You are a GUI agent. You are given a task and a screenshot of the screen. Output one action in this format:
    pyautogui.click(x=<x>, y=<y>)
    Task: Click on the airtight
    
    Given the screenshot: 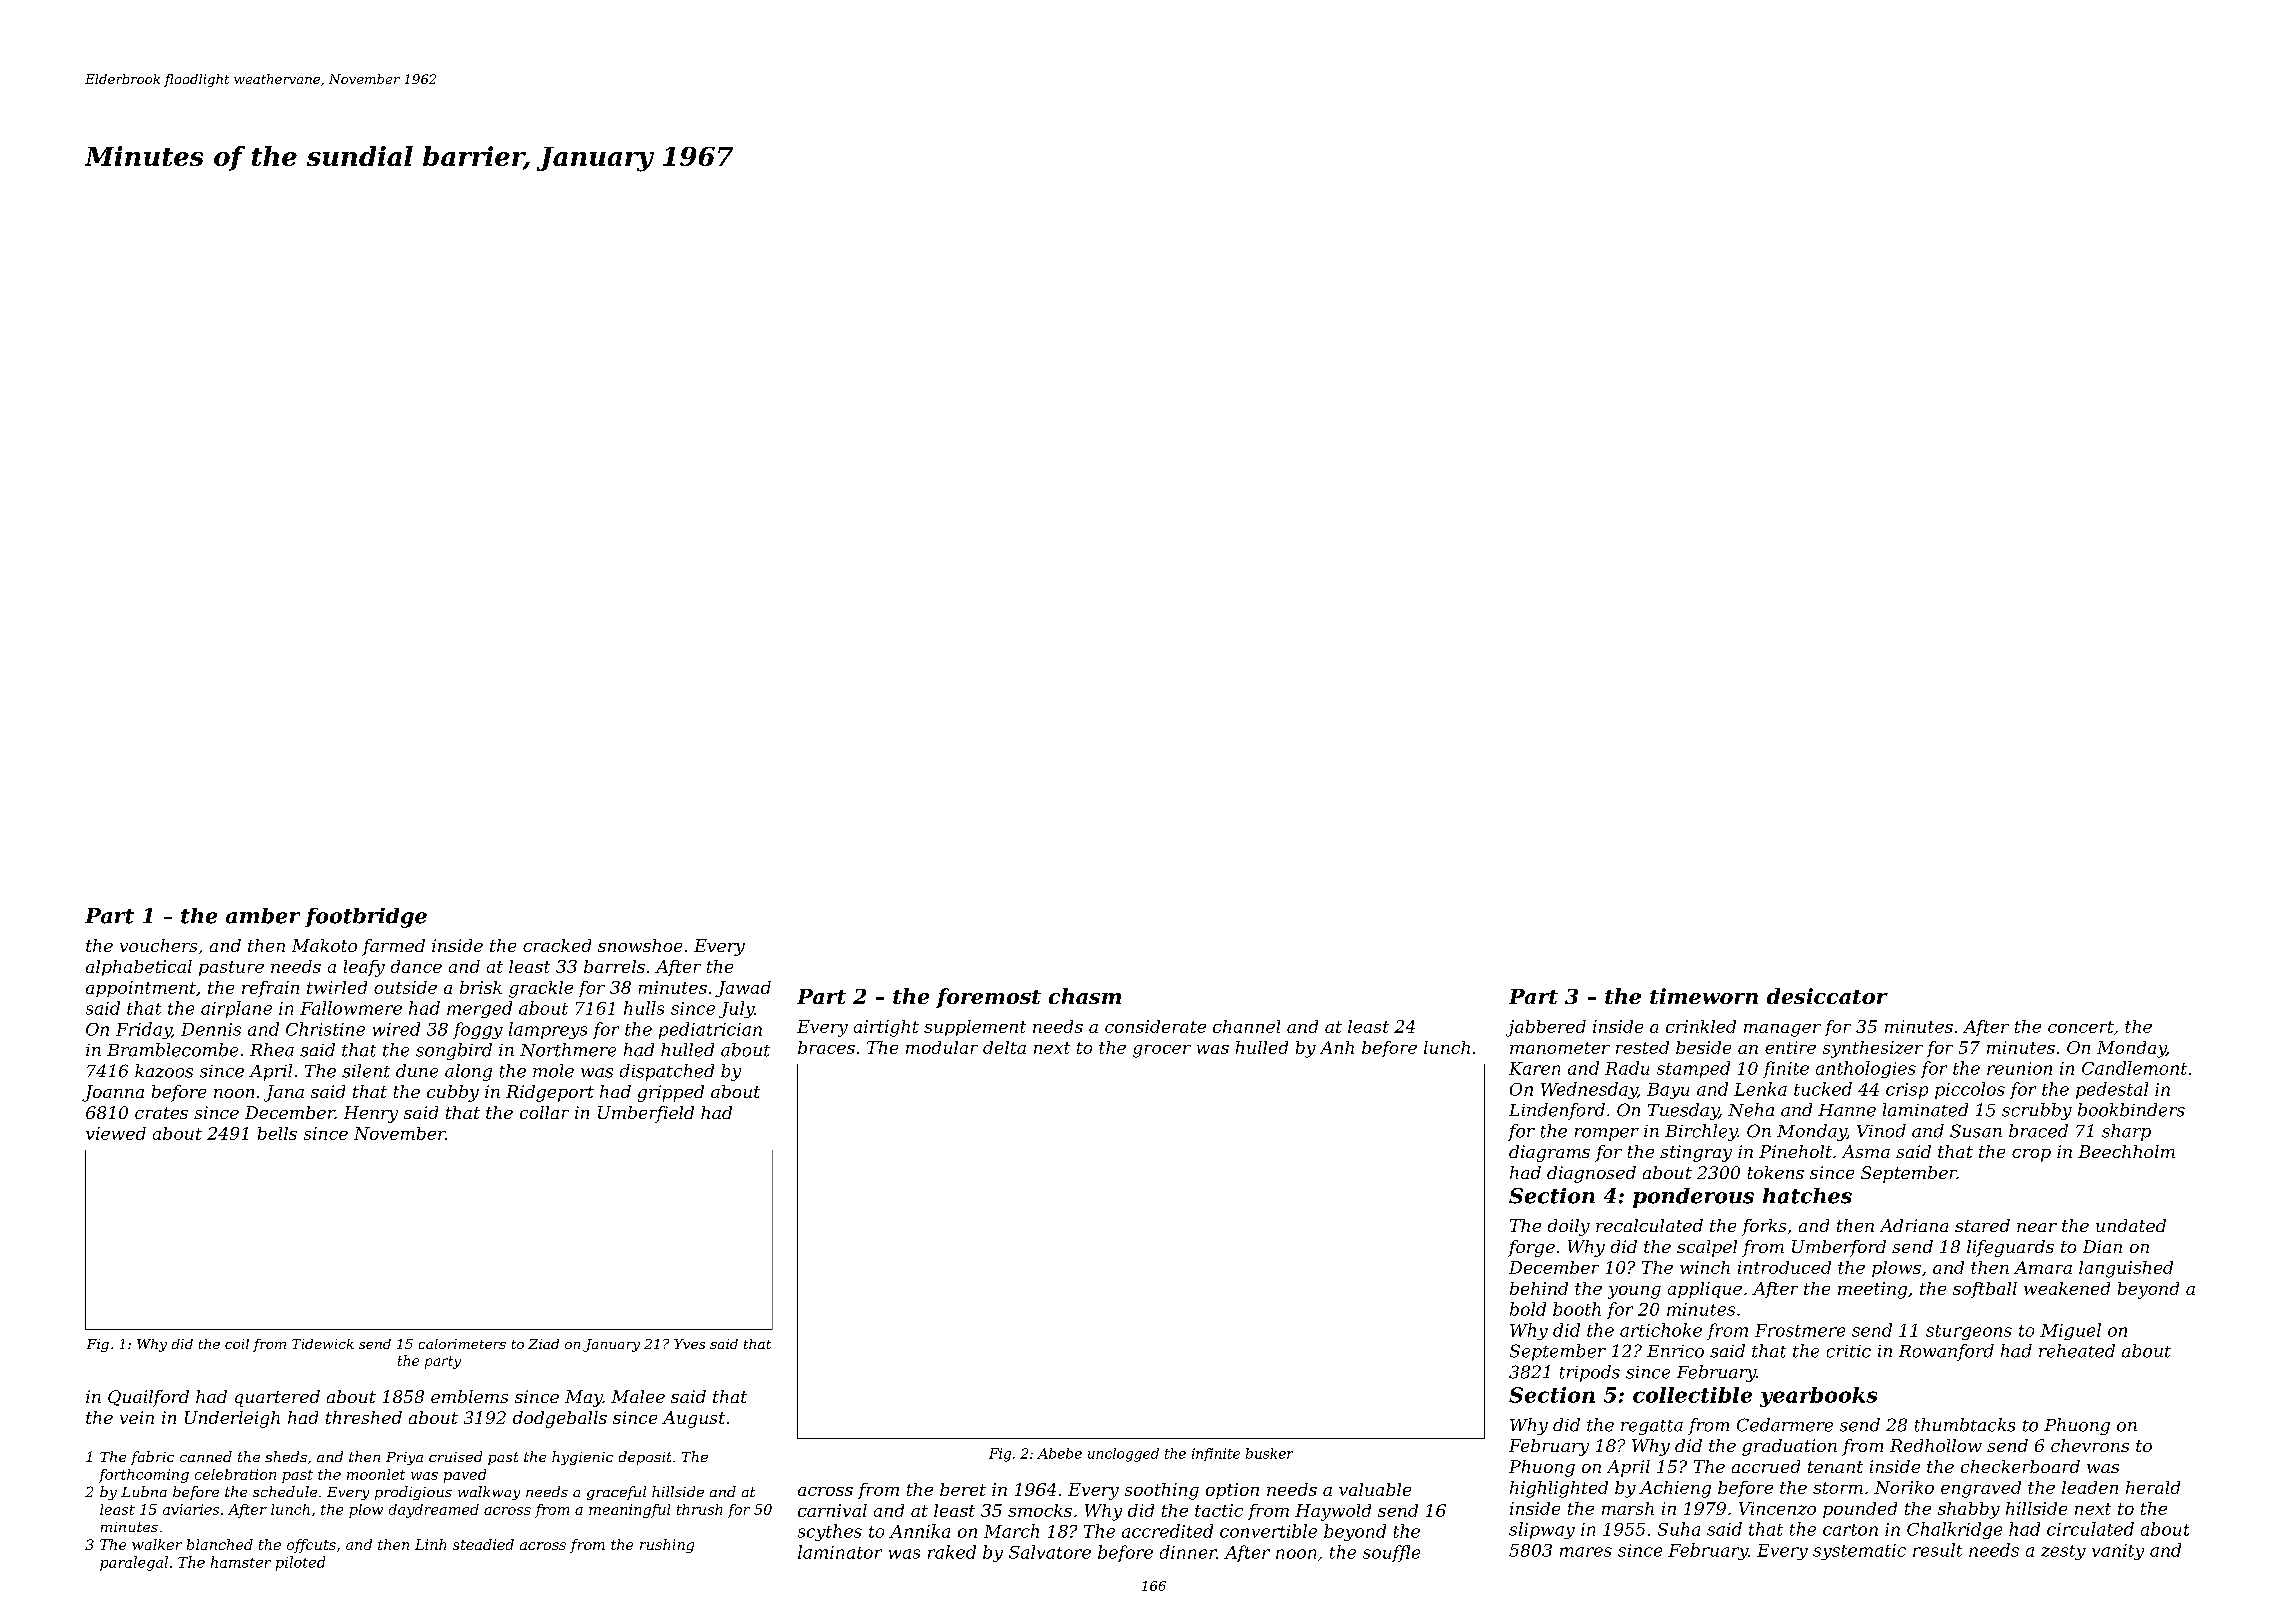 What is the action you would take?
    pyautogui.click(x=886, y=1028)
